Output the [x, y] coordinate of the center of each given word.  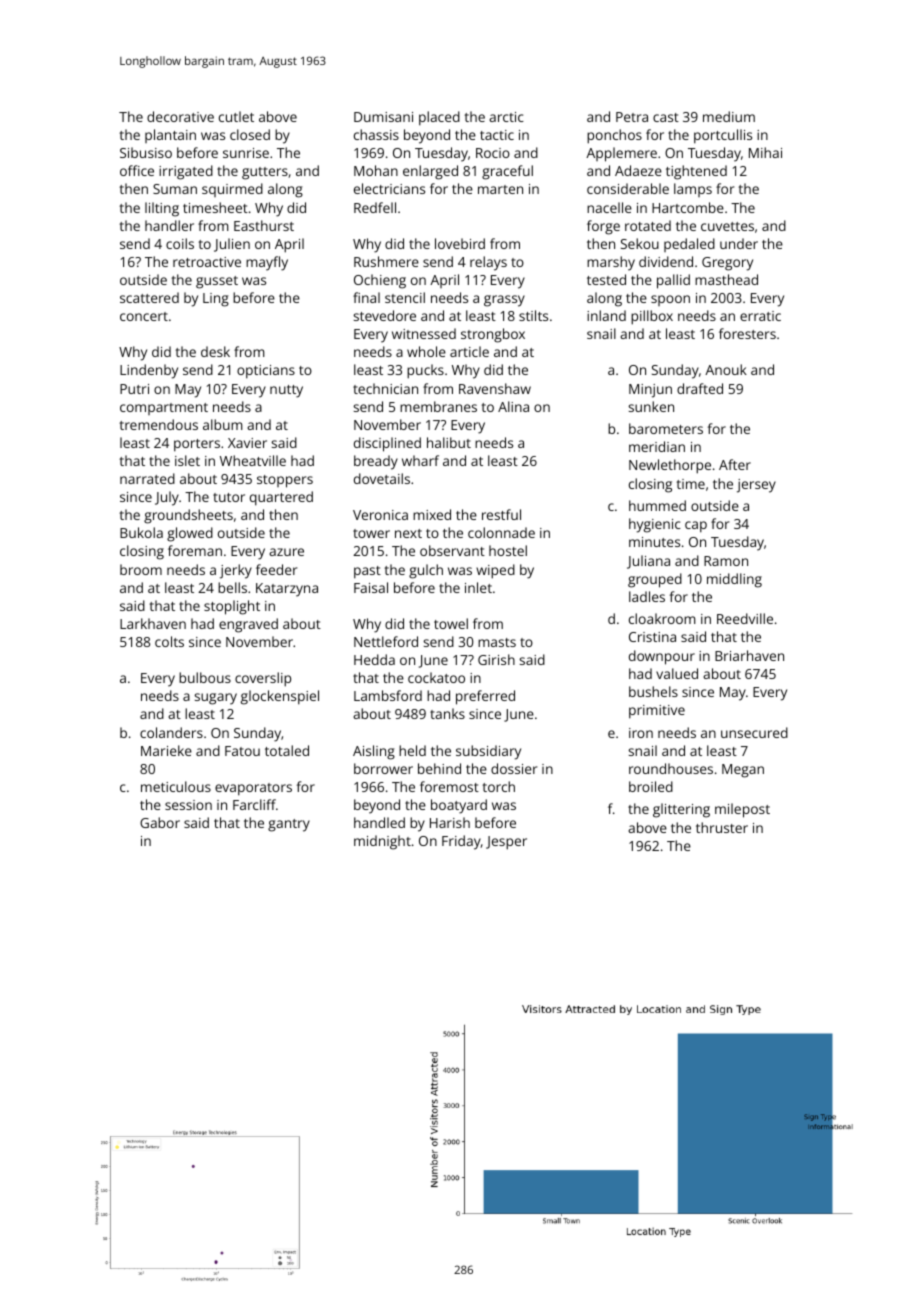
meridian [657, 446]
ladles [647, 596]
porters [197, 445]
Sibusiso [146, 152]
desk [215, 351]
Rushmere [386, 261]
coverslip [263, 679]
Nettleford [386, 641]
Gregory [727, 264]
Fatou [242, 751]
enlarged [430, 172]
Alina [513, 406]
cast [666, 117]
